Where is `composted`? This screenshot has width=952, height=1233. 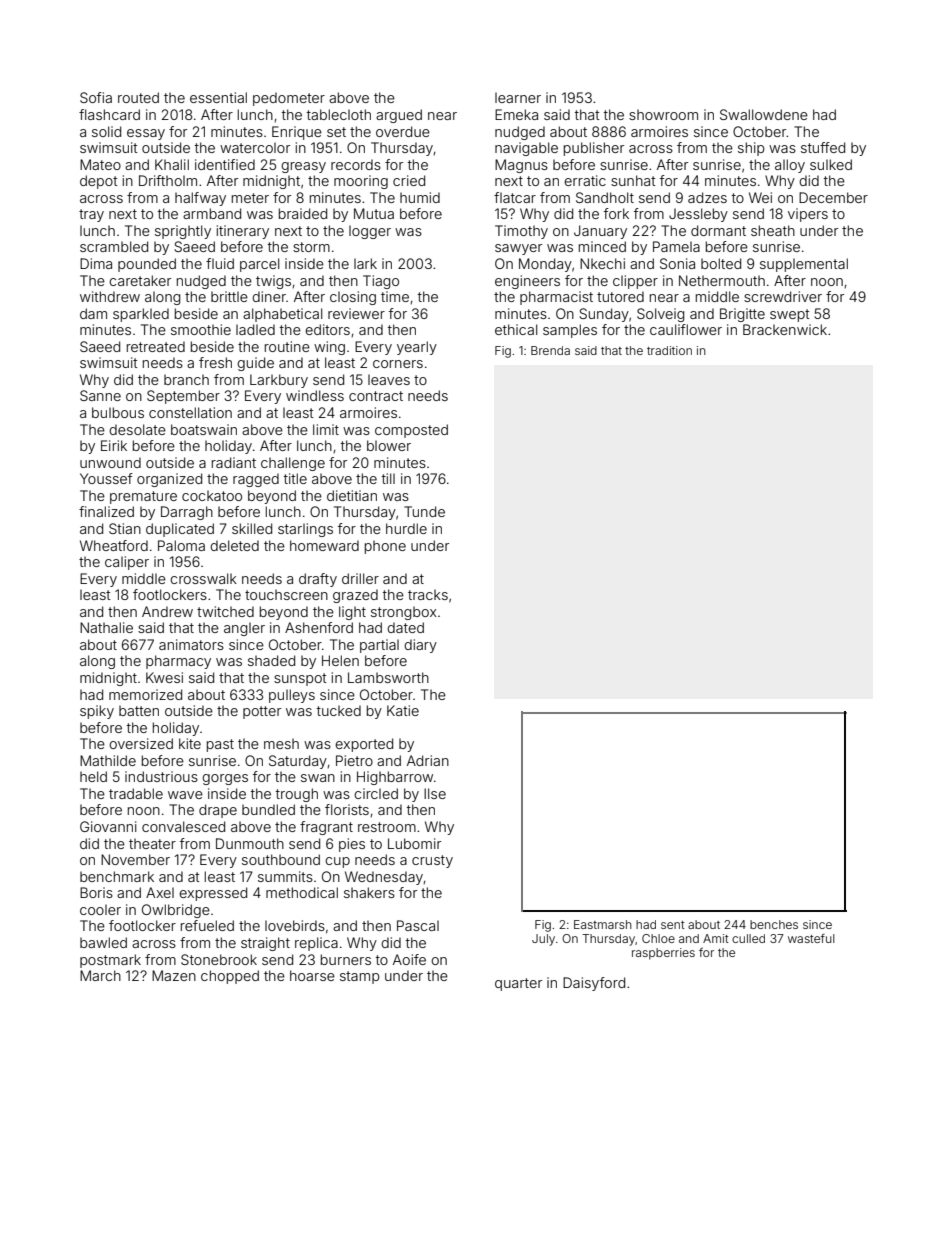
composted is located at coordinates (411, 431).
